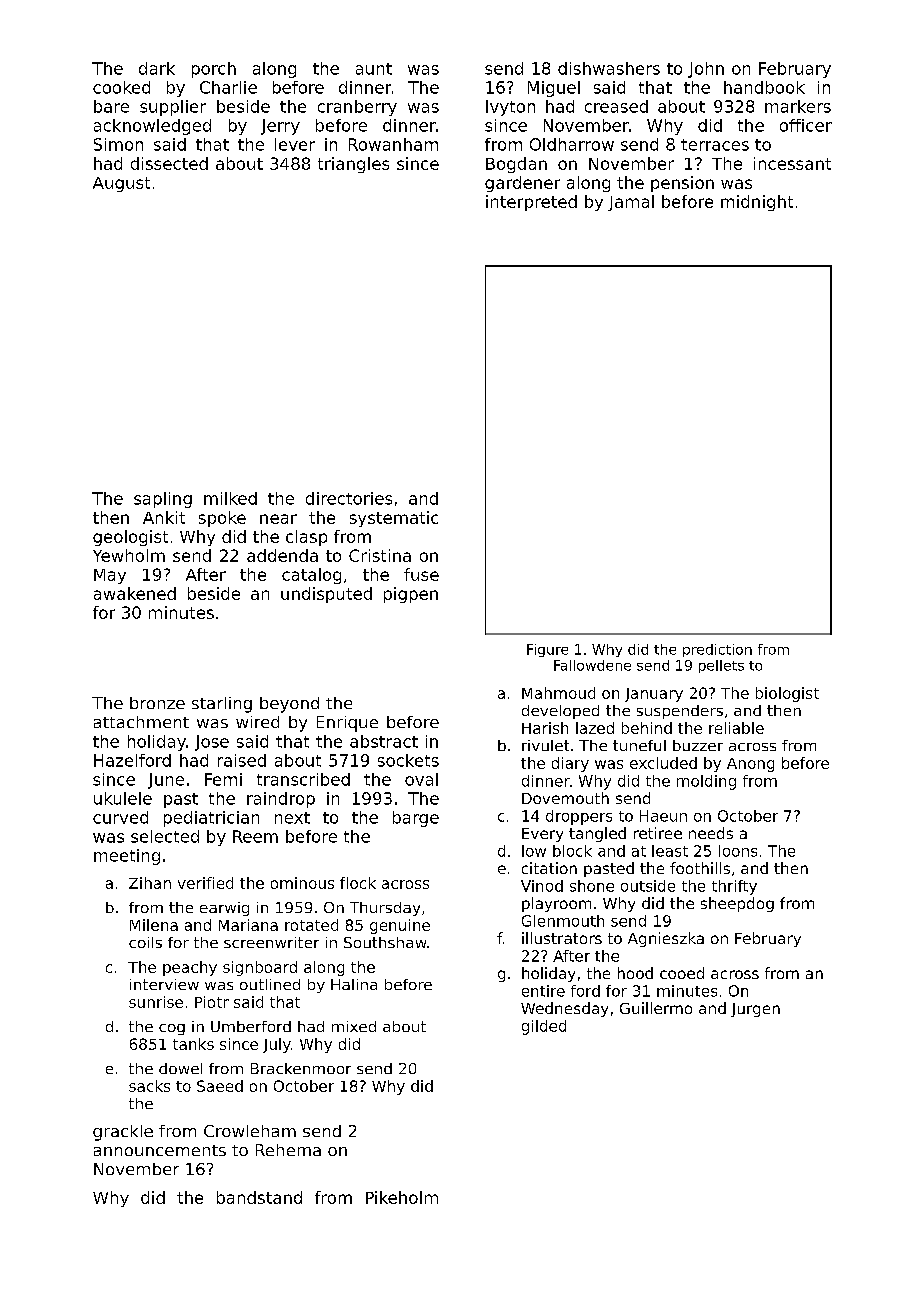 The image size is (924, 1314). What do you see at coordinates (380, 555) in the image?
I see `Cristina` at bounding box center [380, 555].
